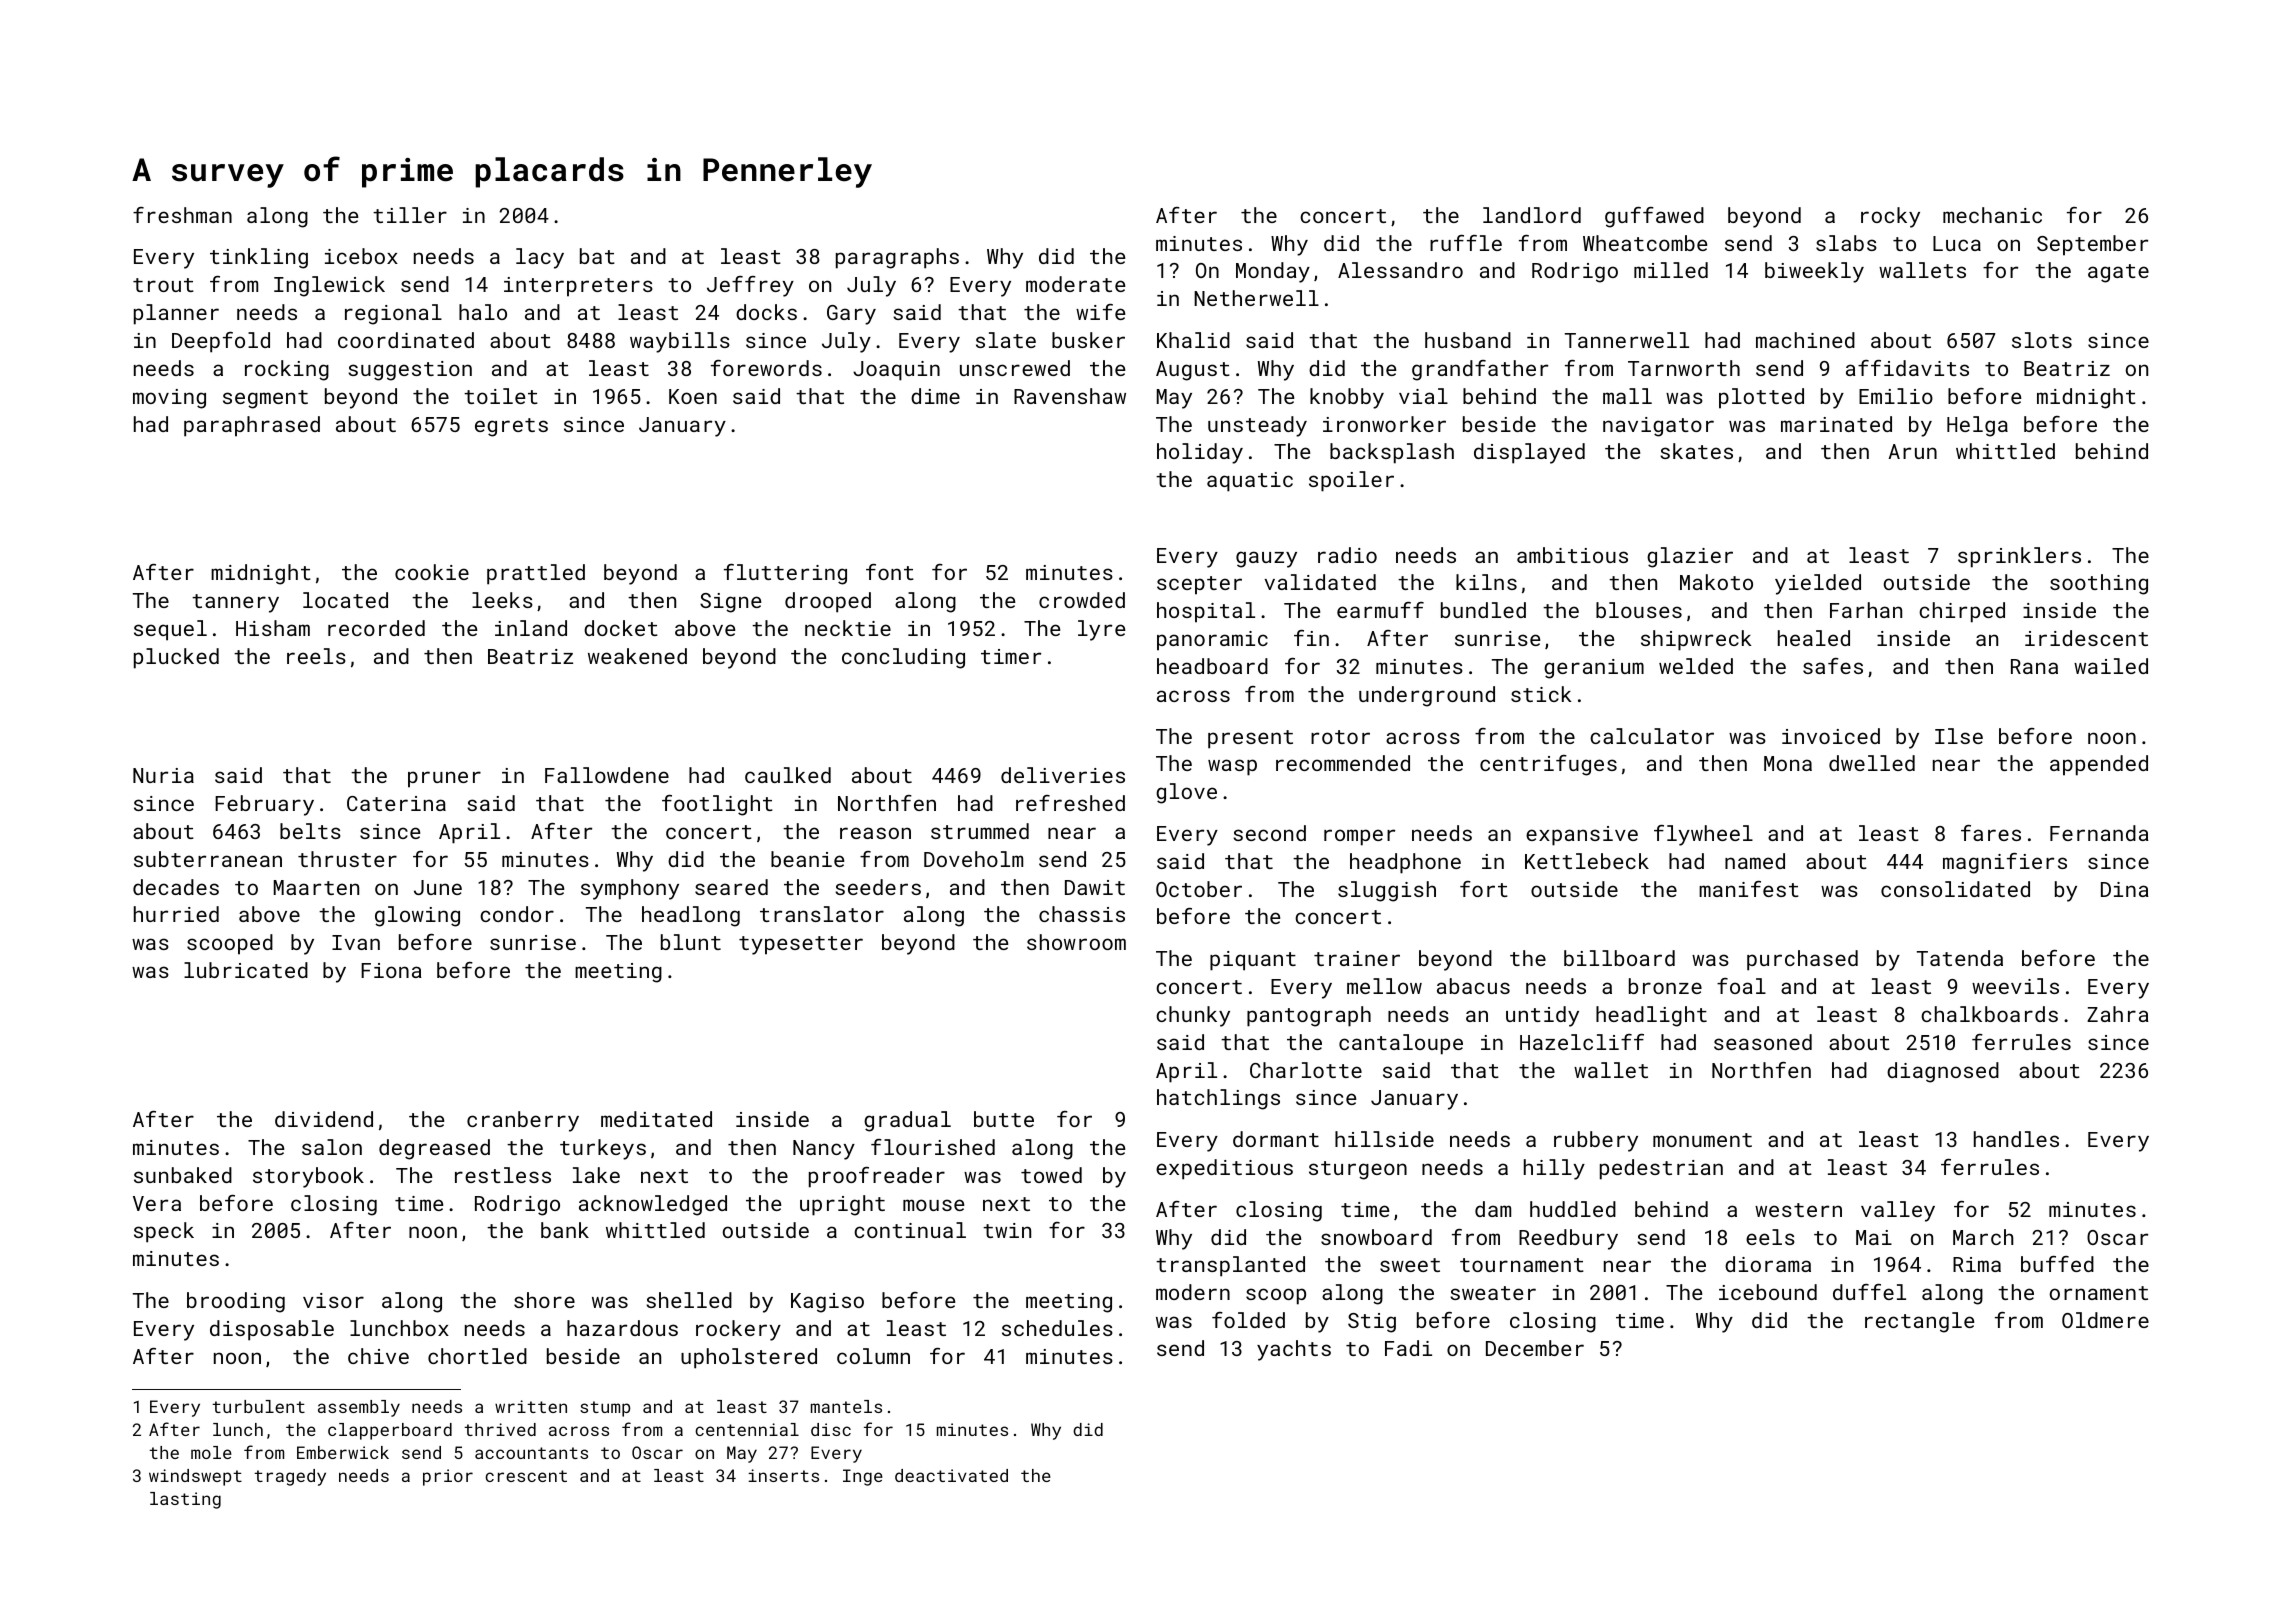  I want to click on tiller, so click(410, 215).
